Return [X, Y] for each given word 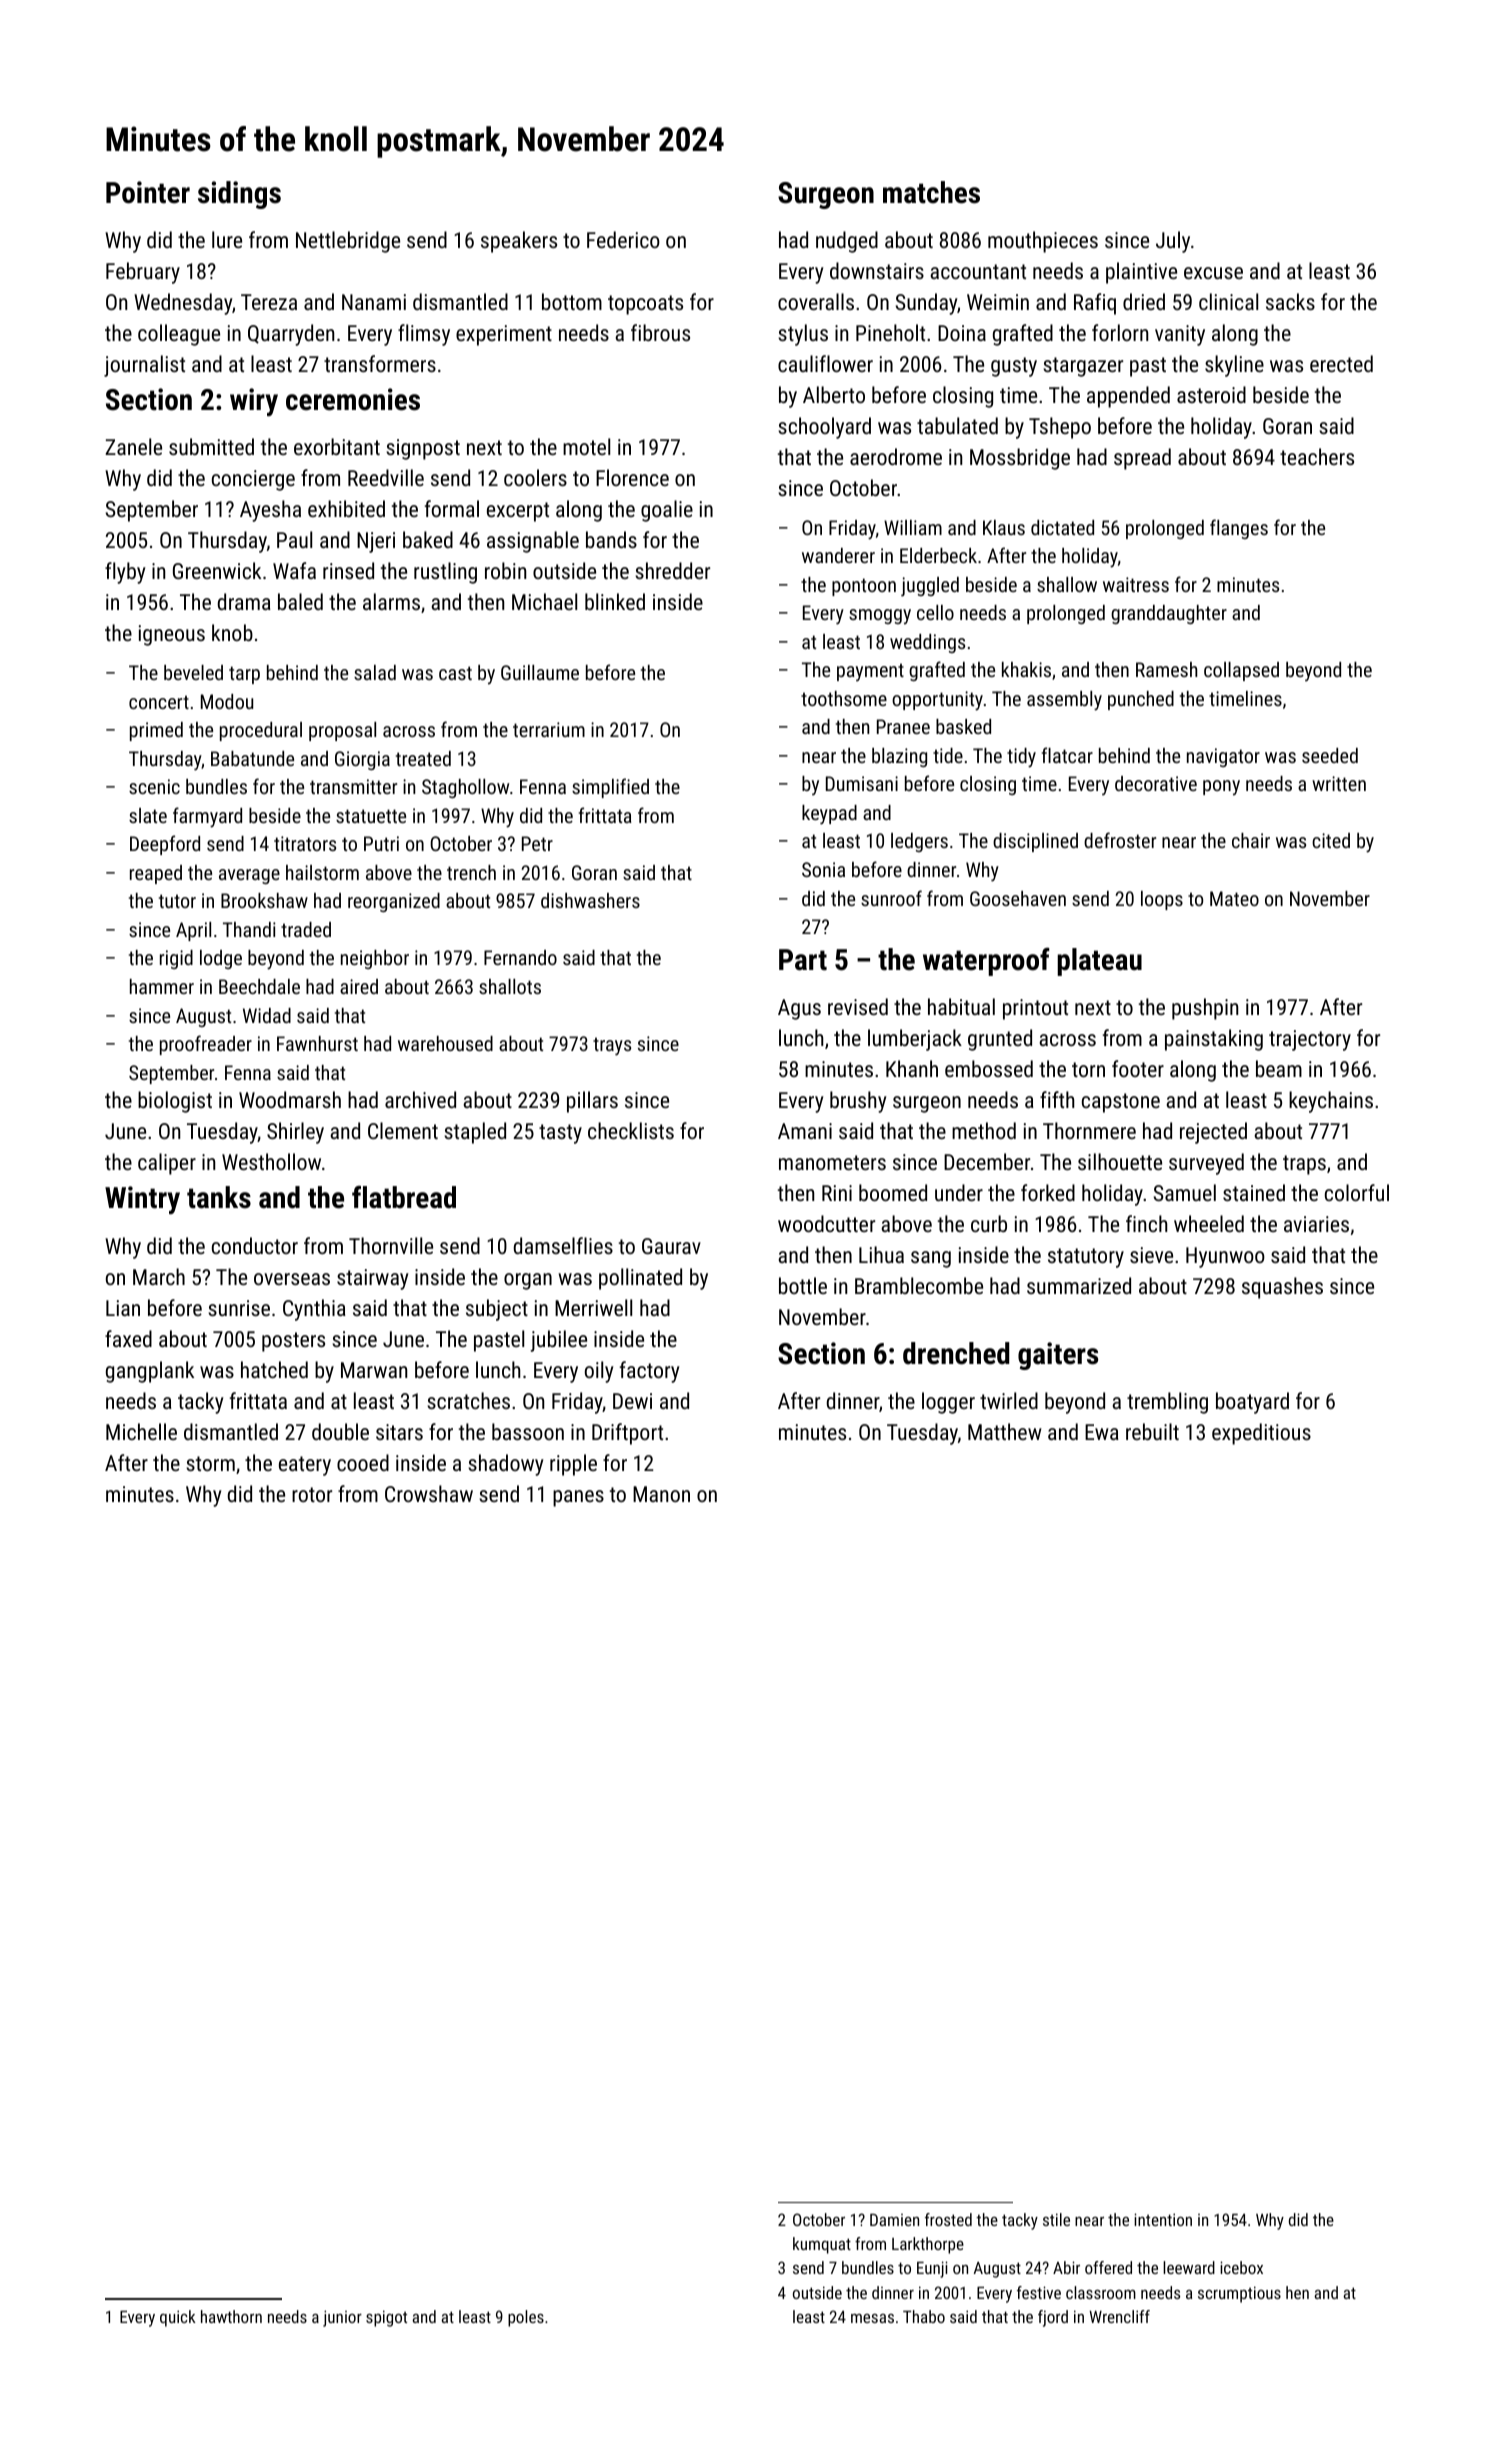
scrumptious [1239, 2294]
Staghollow [465, 788]
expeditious [1261, 1434]
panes [578, 1498]
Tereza [269, 302]
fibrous [660, 332]
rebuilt [1152, 1431]
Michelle [141, 1431]
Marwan [374, 1370]
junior [342, 2318]
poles [526, 2318]
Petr [537, 843]
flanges [1239, 529]
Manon [661, 1494]
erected [1341, 363]
